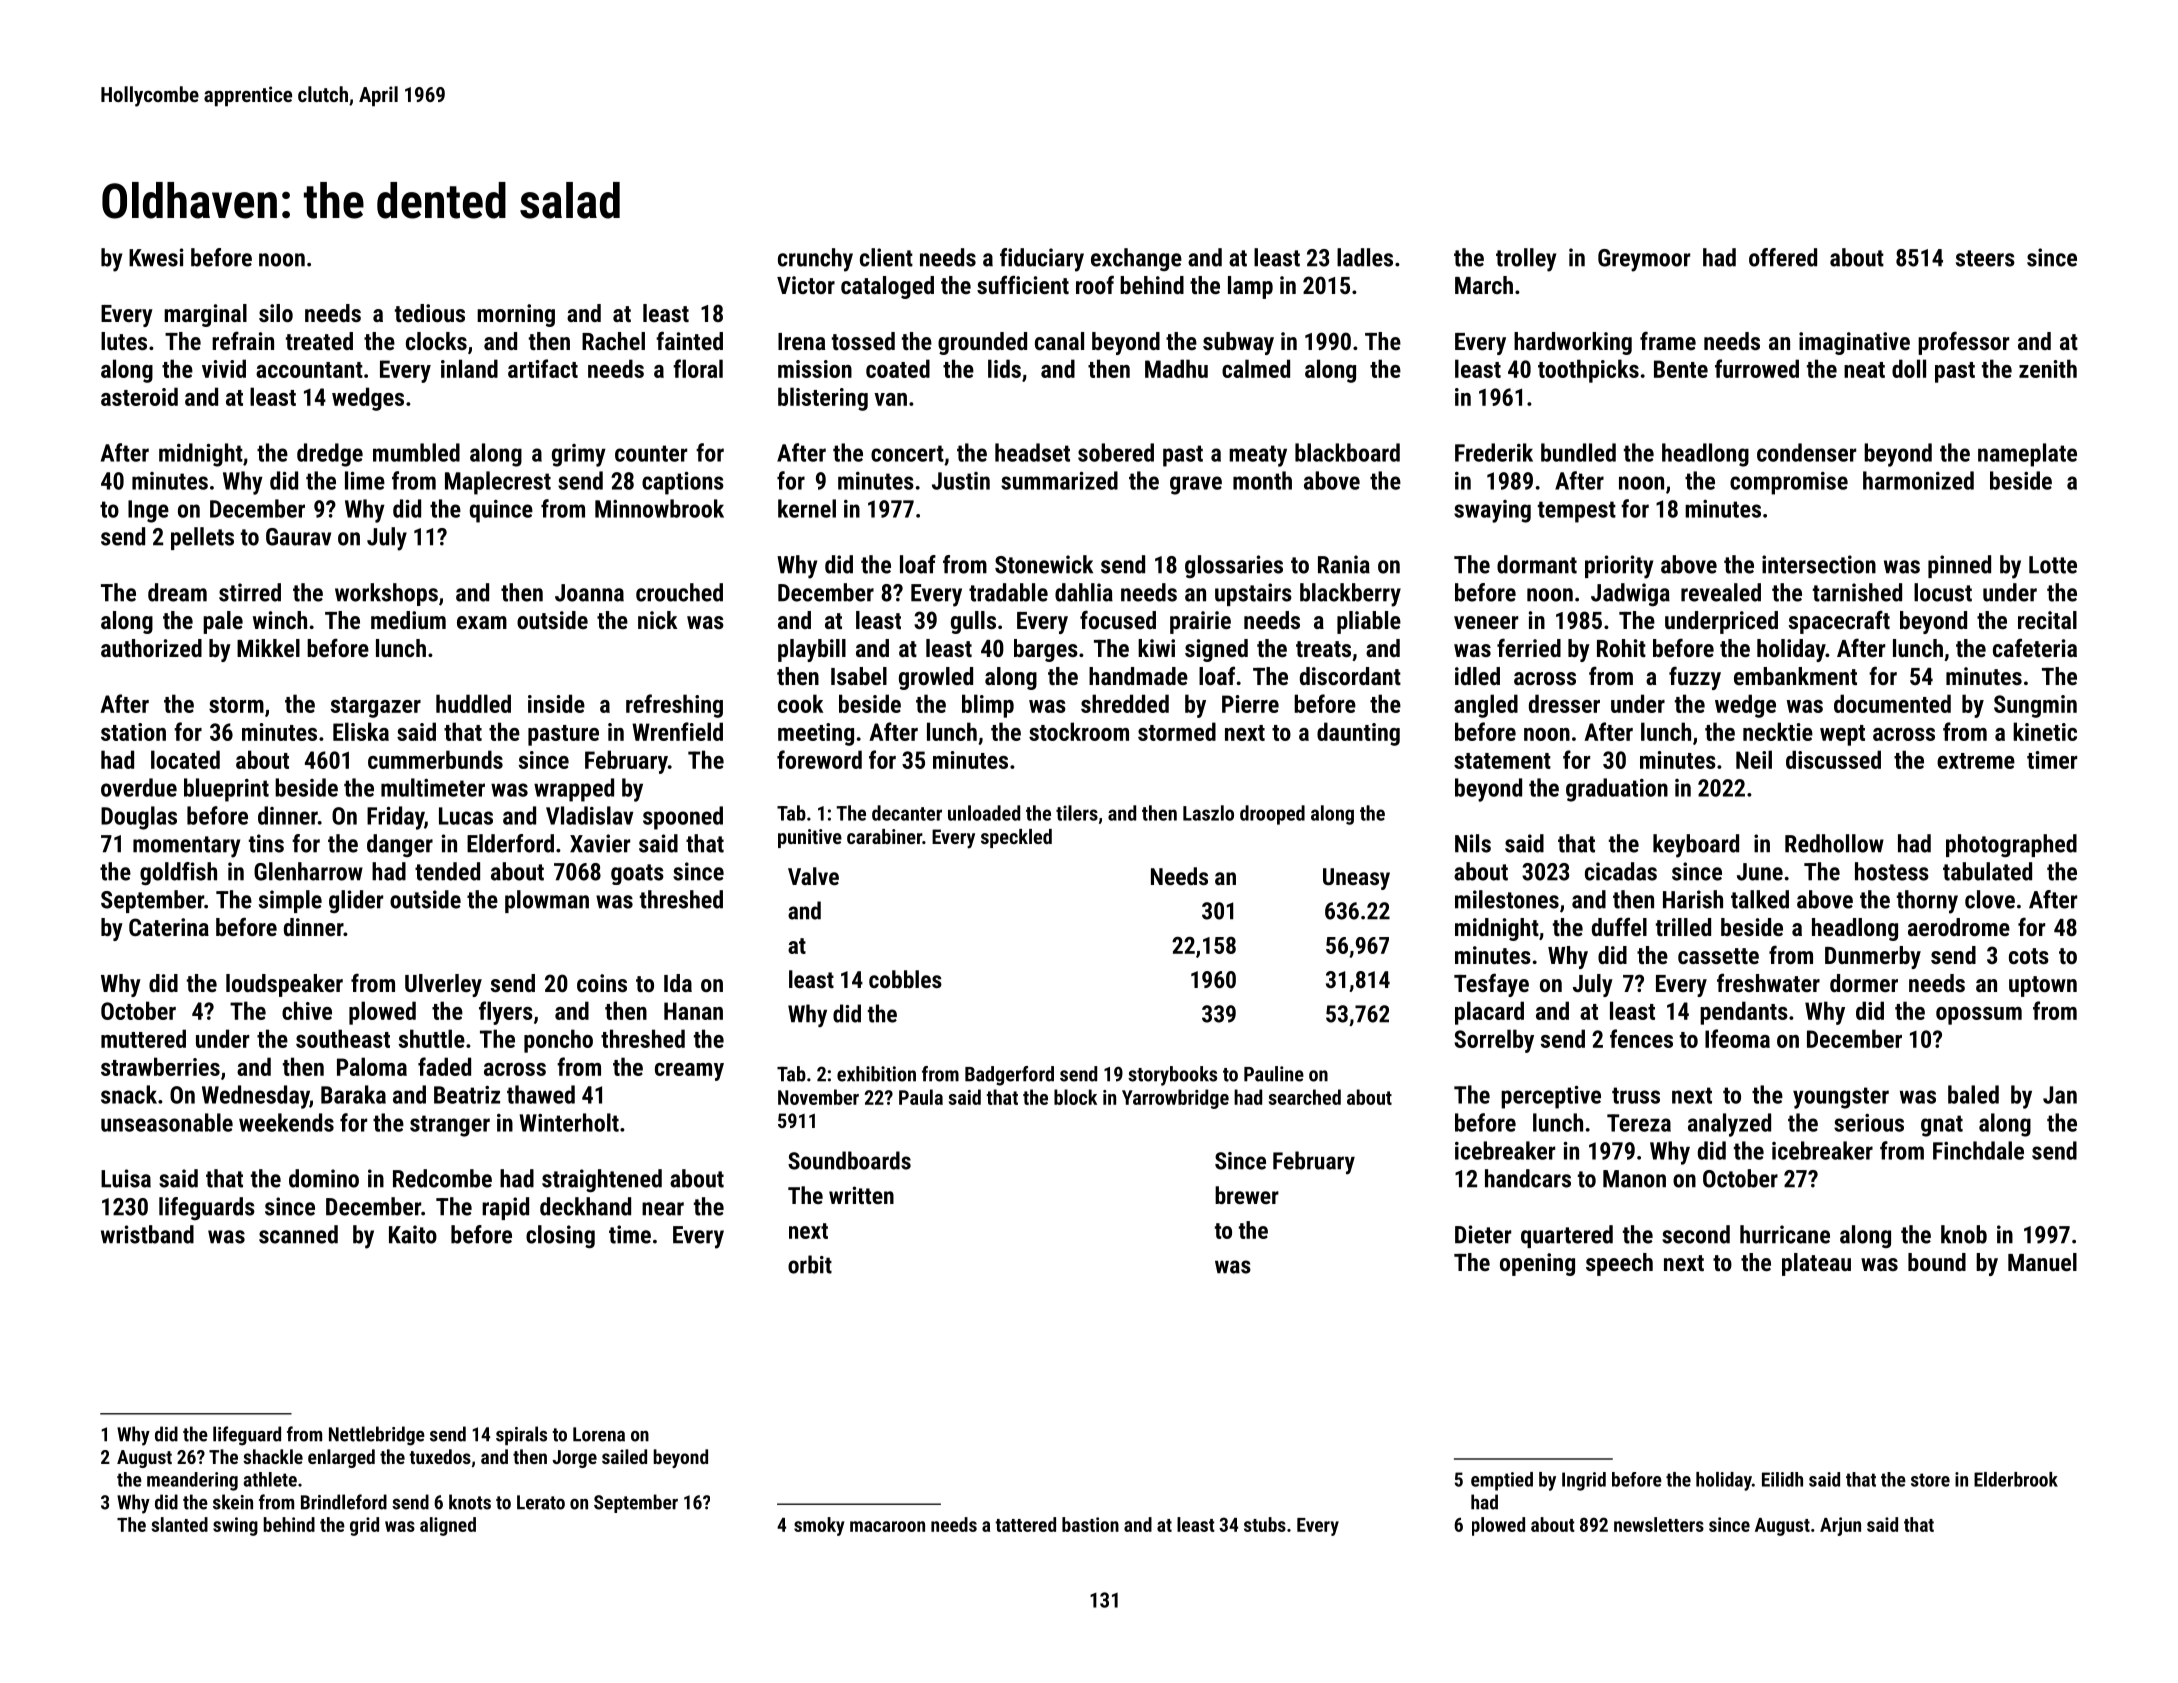 The width and height of the screenshot is (2178, 1683). Describe the element at coordinates (156, 257) in the screenshot. I see `Kwesi` at that location.
